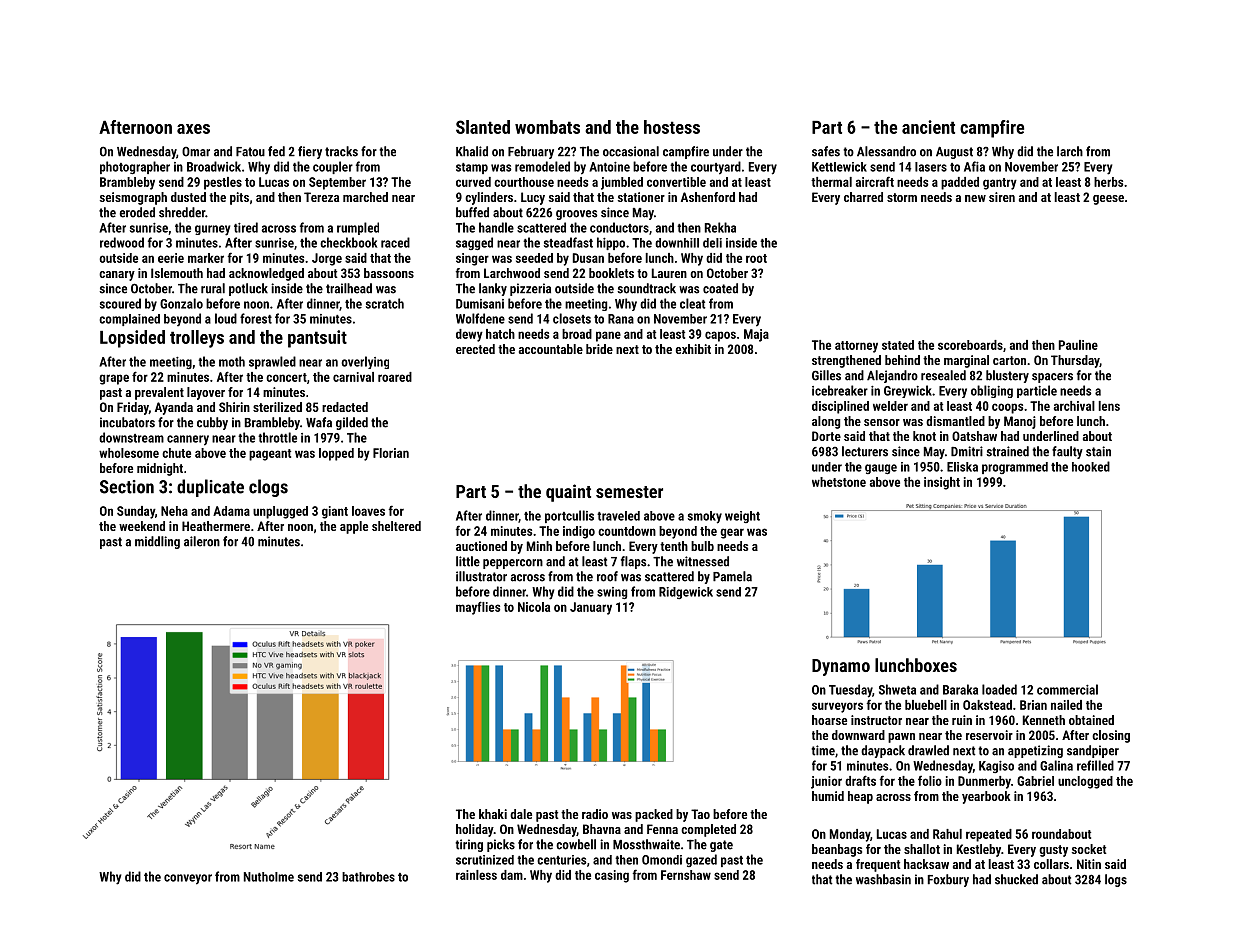 This page has width=1233, height=952. Describe the element at coordinates (197, 339) in the page. I see `trolleys` at that location.
